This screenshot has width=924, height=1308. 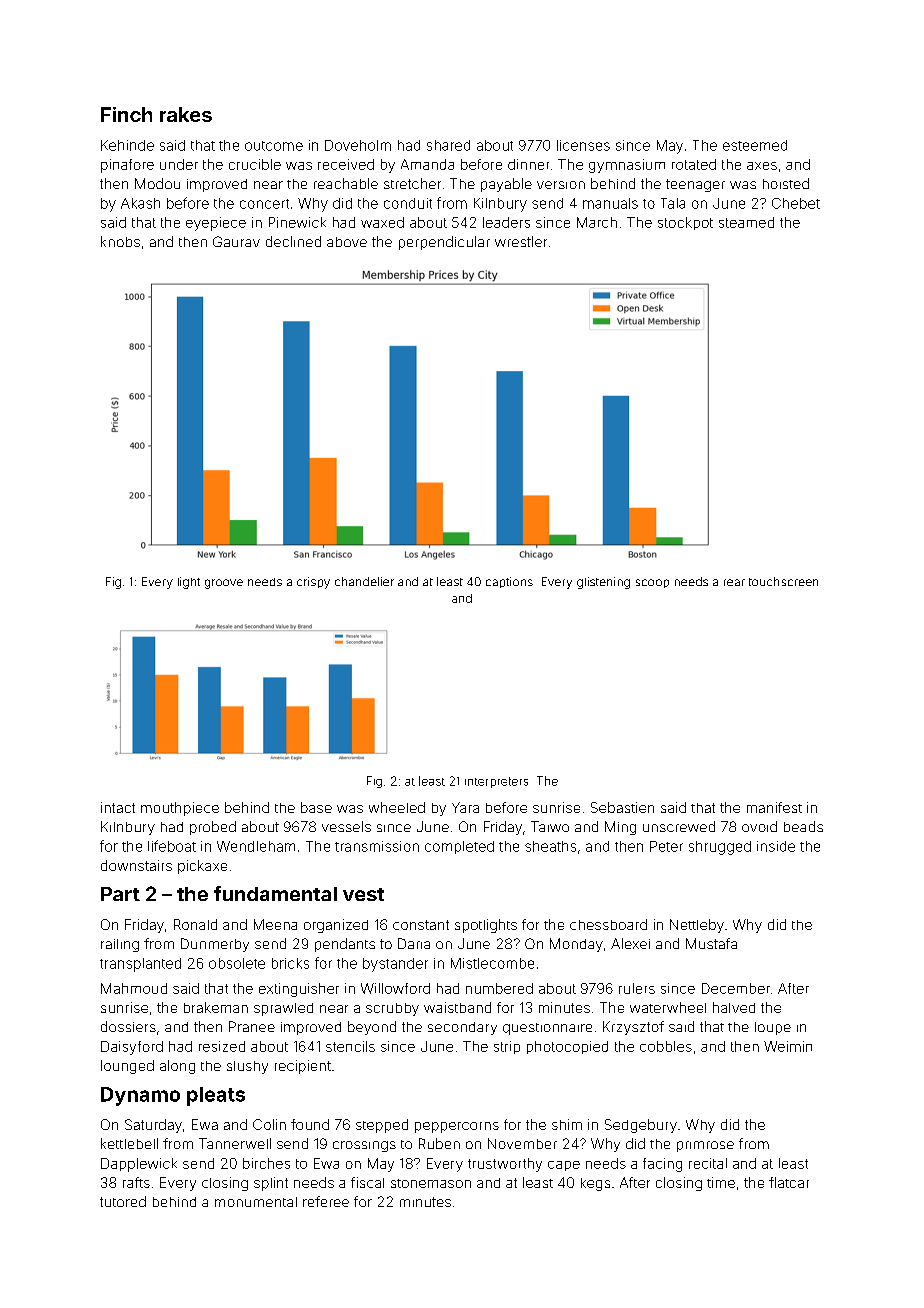 What do you see at coordinates (275, 924) in the screenshot?
I see `Meena` at bounding box center [275, 924].
